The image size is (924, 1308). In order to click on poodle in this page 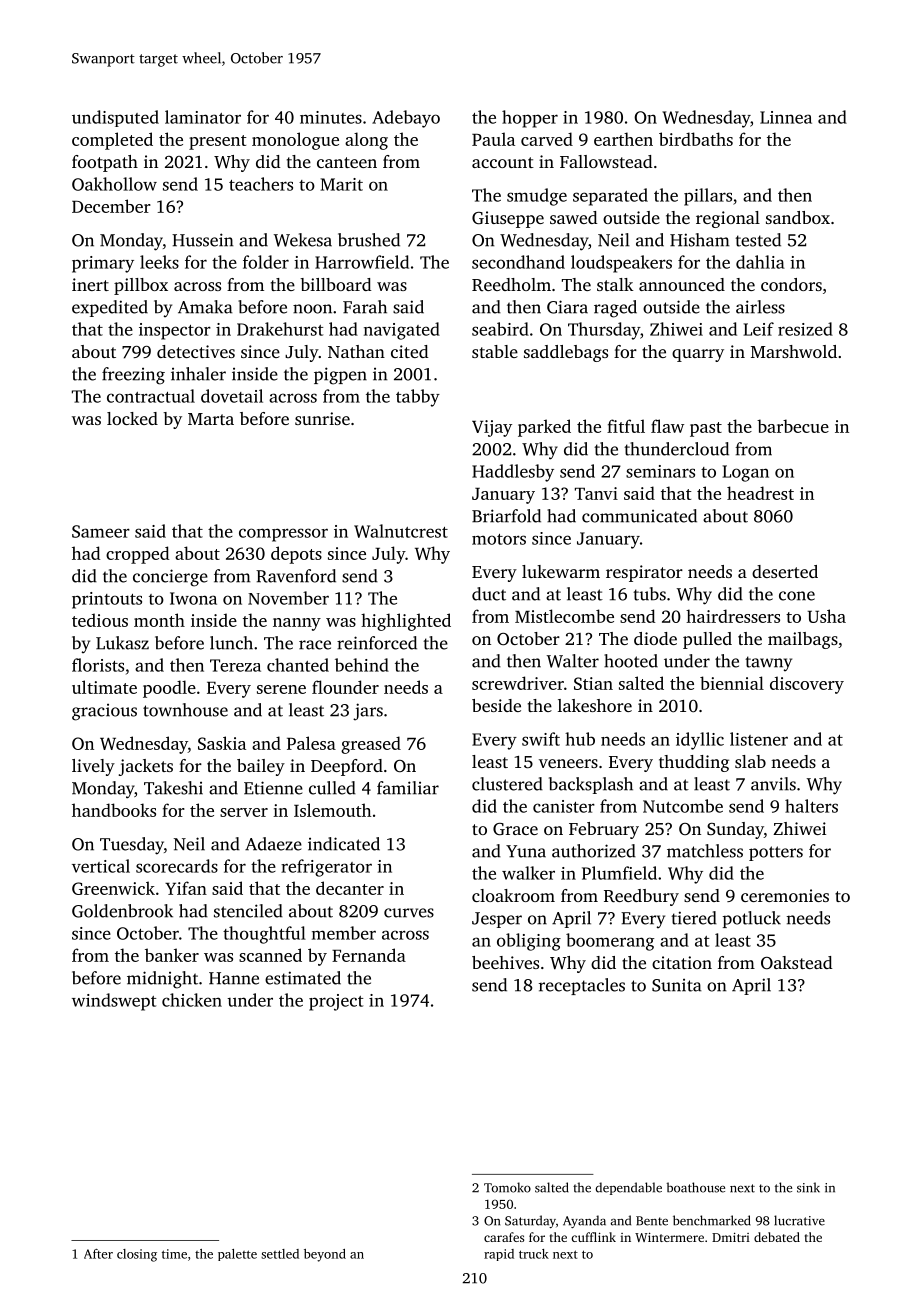, I will do `click(169, 689)`.
